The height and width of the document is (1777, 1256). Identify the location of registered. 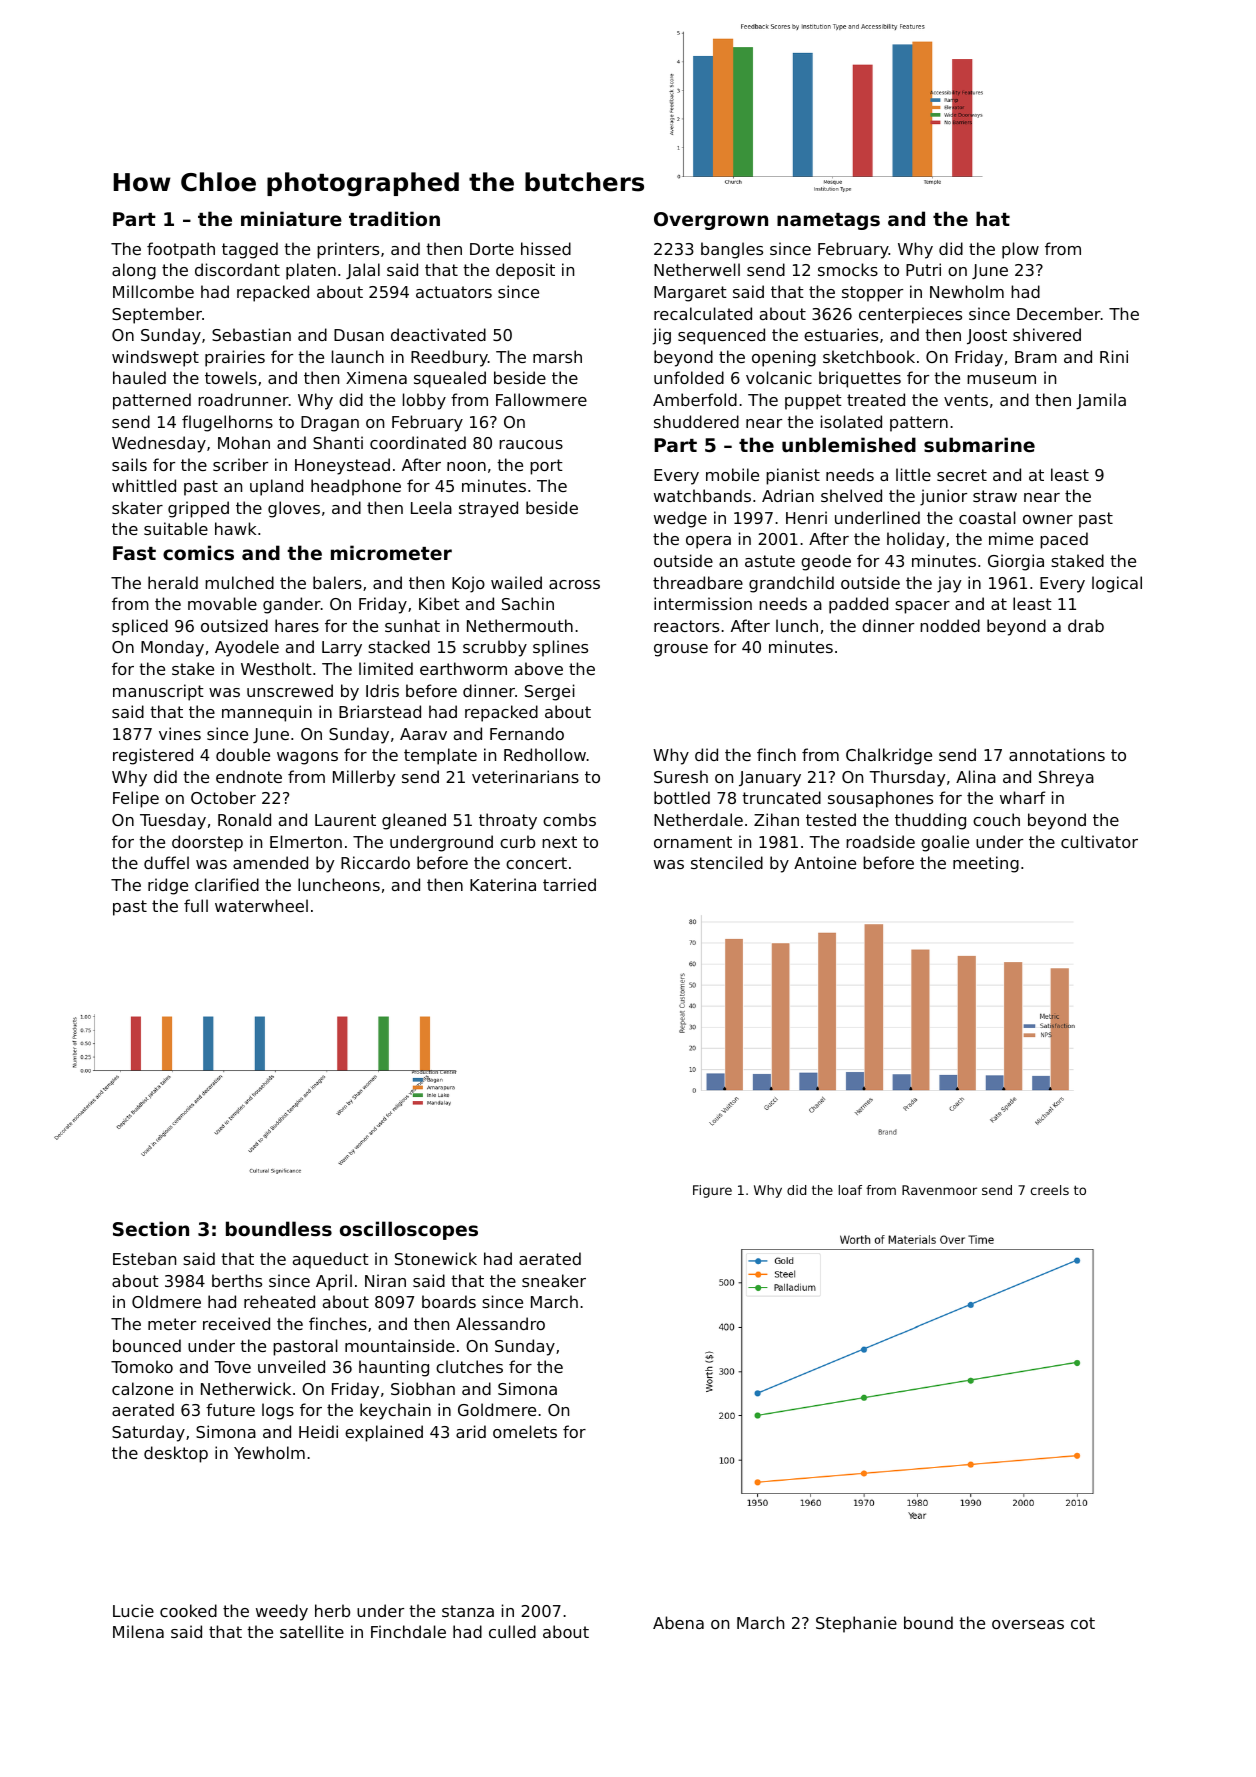
(153, 756).
